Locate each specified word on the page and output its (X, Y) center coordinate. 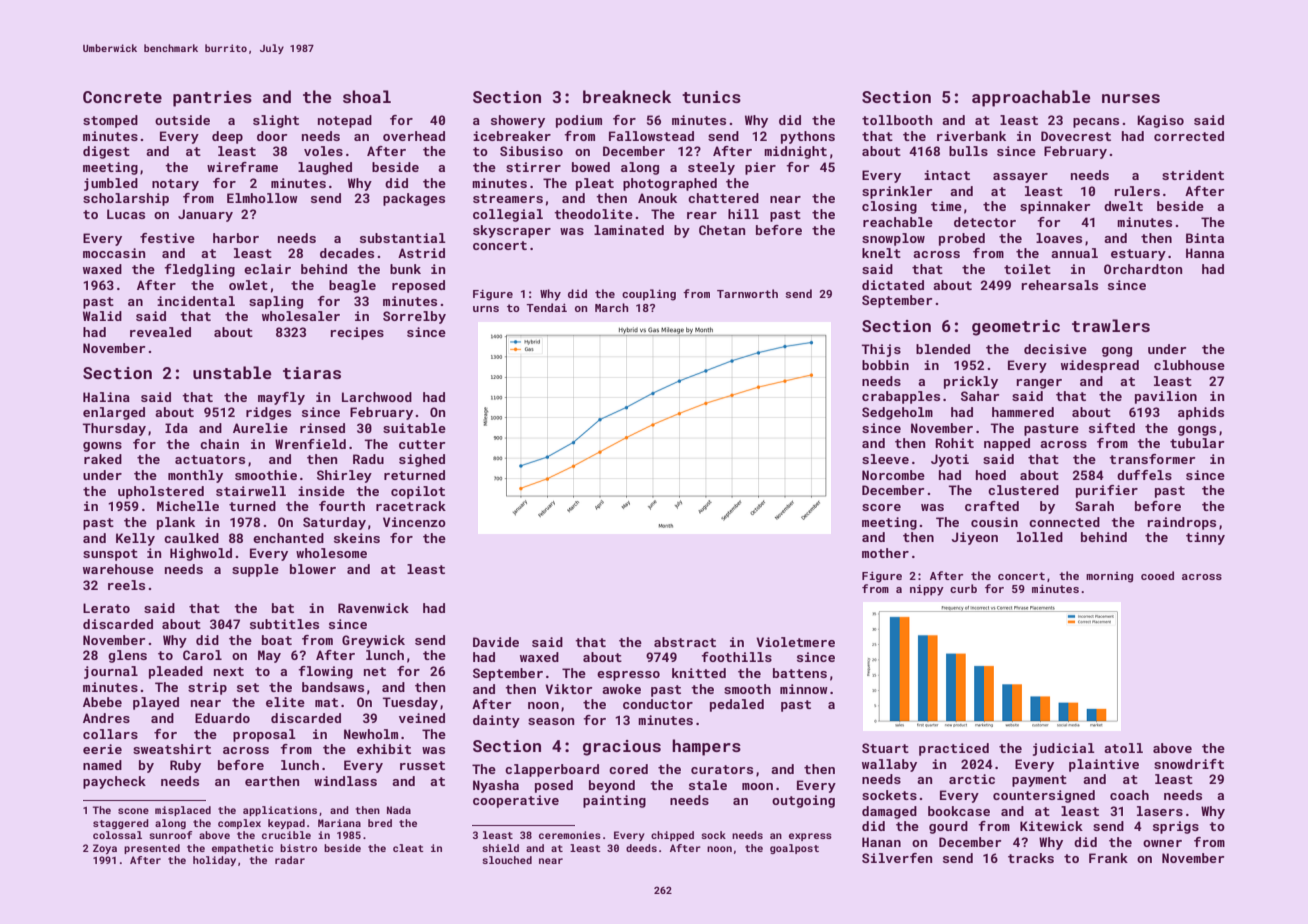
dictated (893, 285)
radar (290, 860)
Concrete (122, 97)
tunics (711, 97)
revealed (160, 332)
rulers (1137, 191)
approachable (1031, 98)
